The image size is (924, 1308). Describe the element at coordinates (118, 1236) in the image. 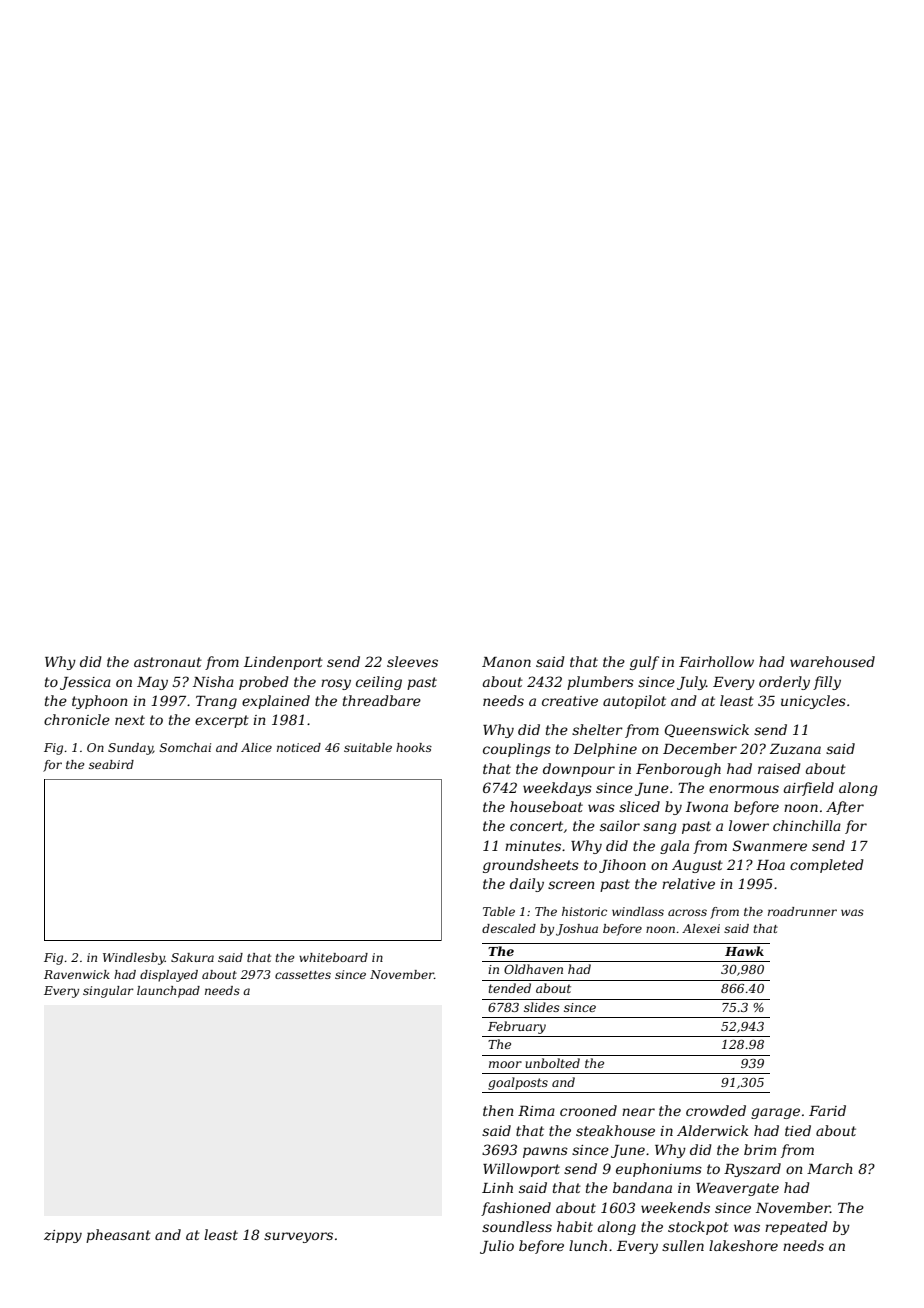

I see `pheasant` at that location.
